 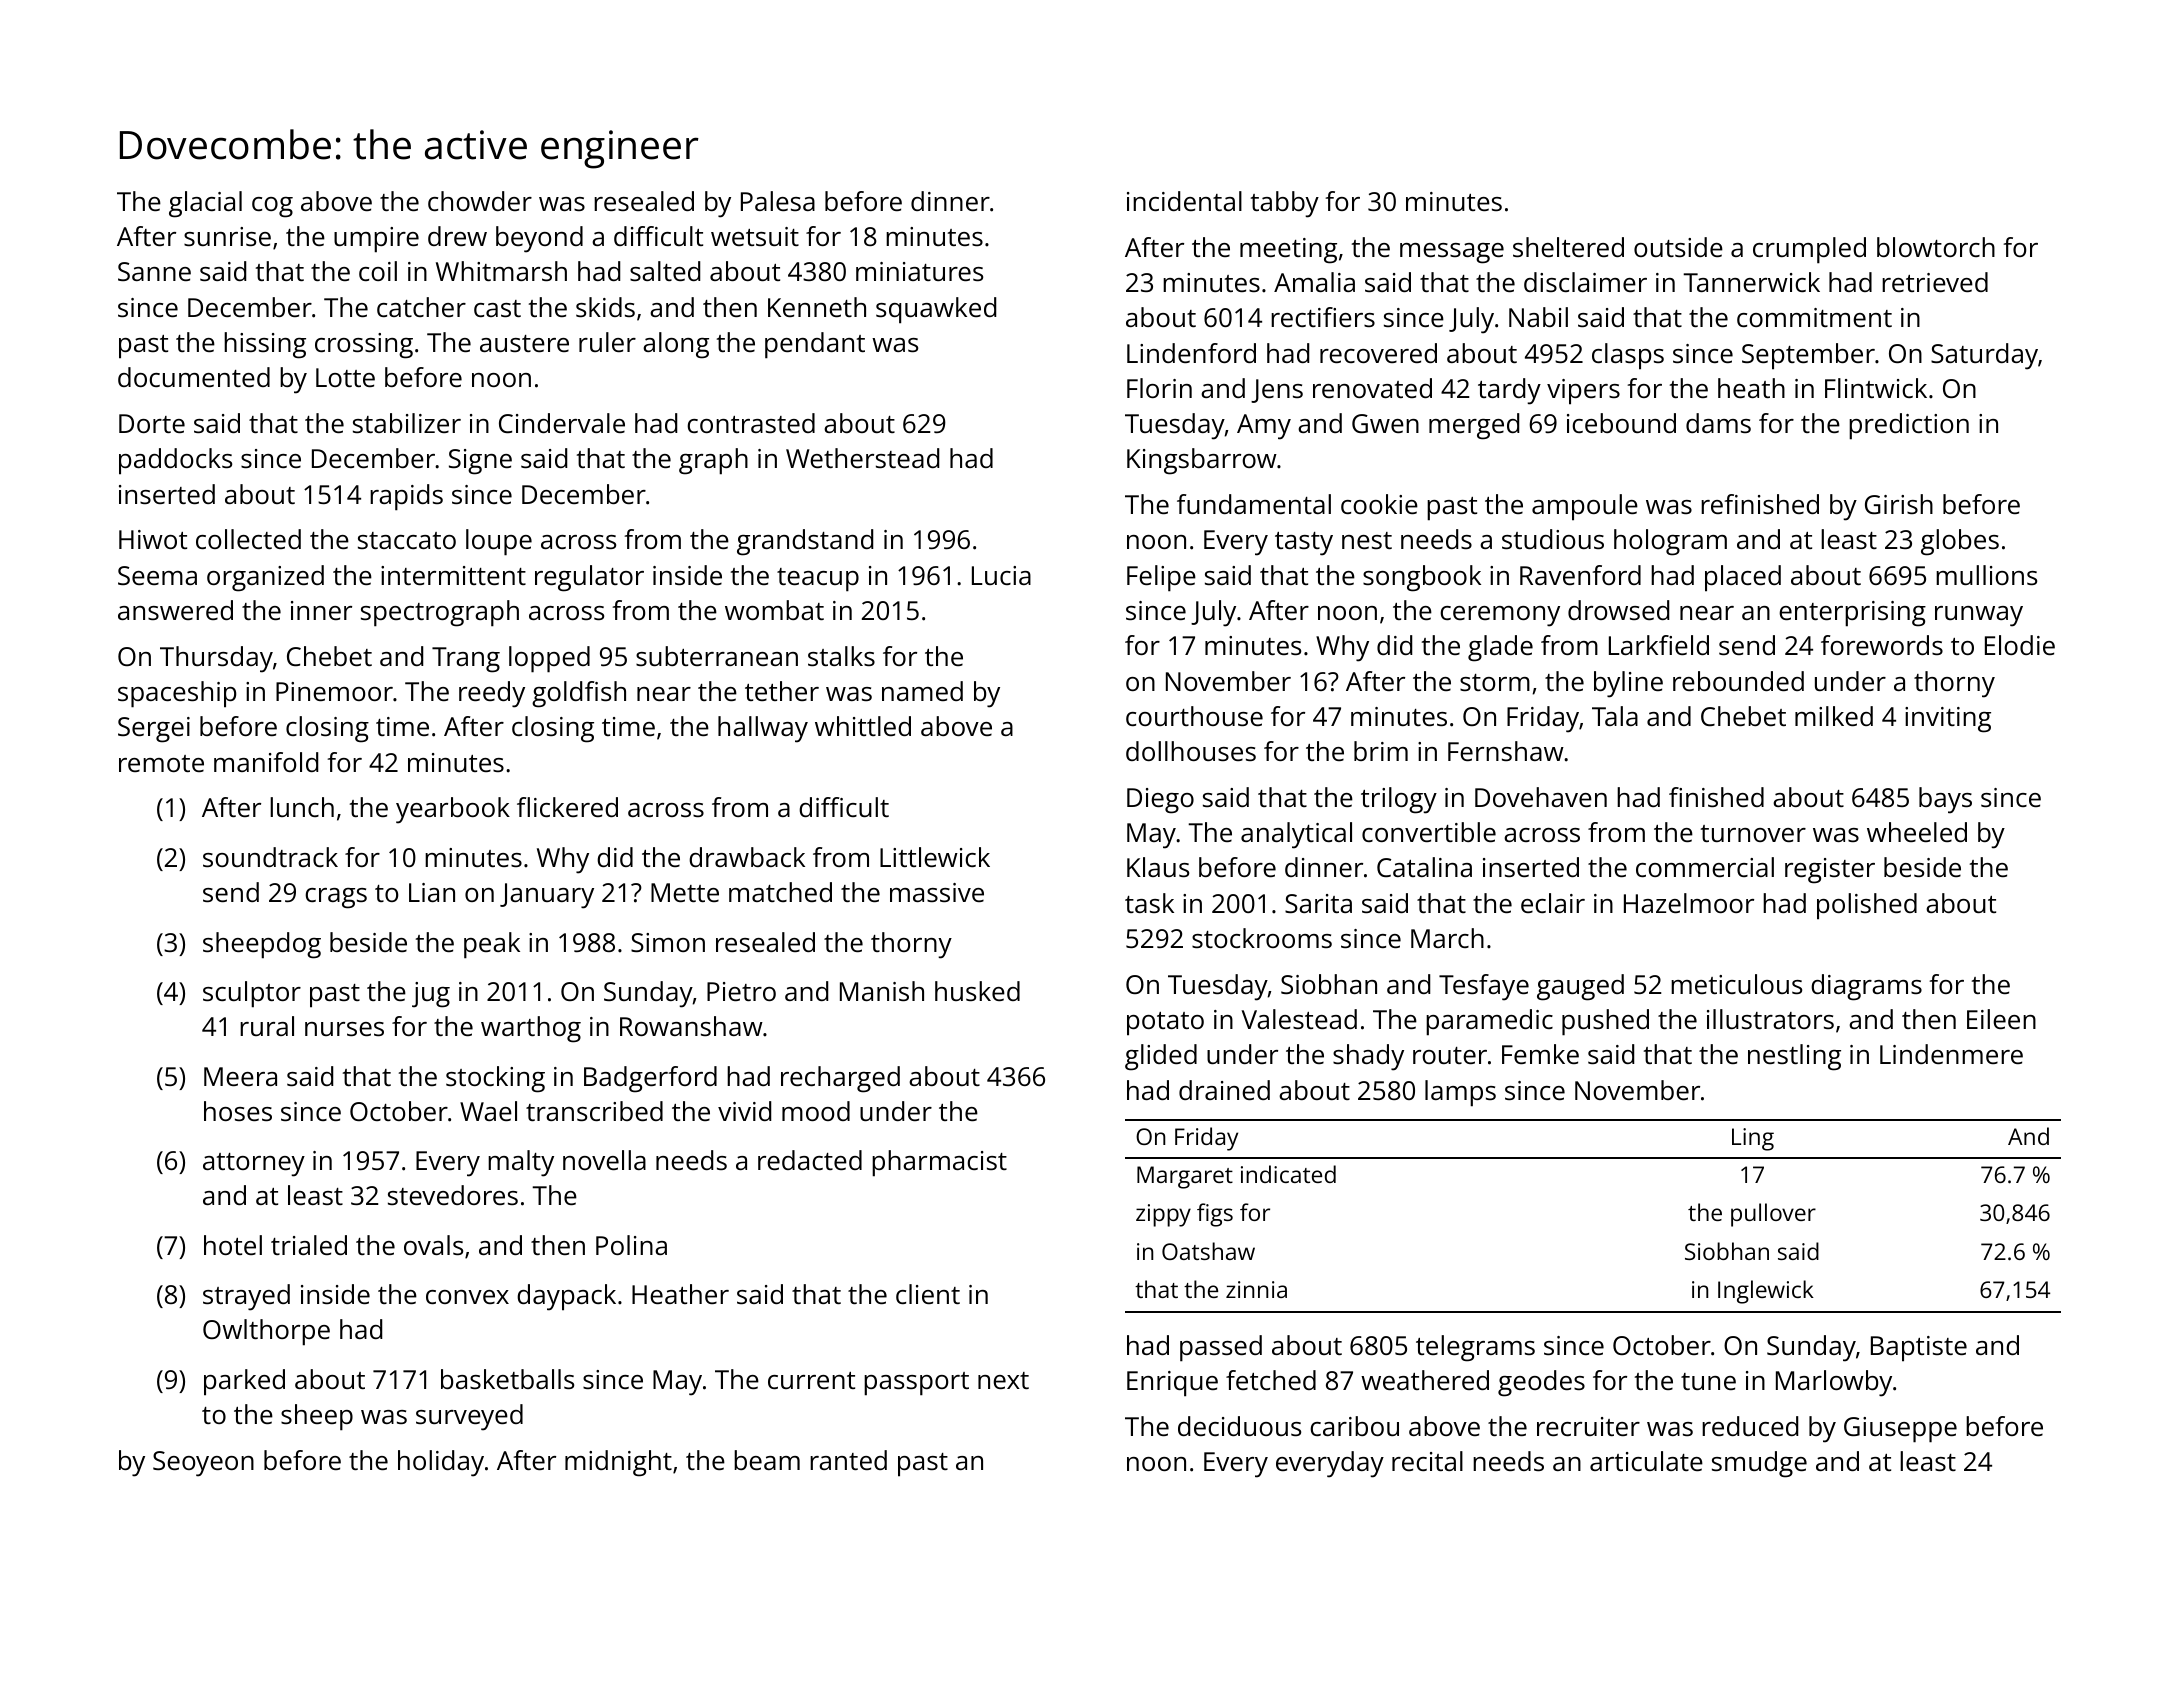 What do you see at coordinates (1751, 282) in the page?
I see `Tannerwick` at bounding box center [1751, 282].
